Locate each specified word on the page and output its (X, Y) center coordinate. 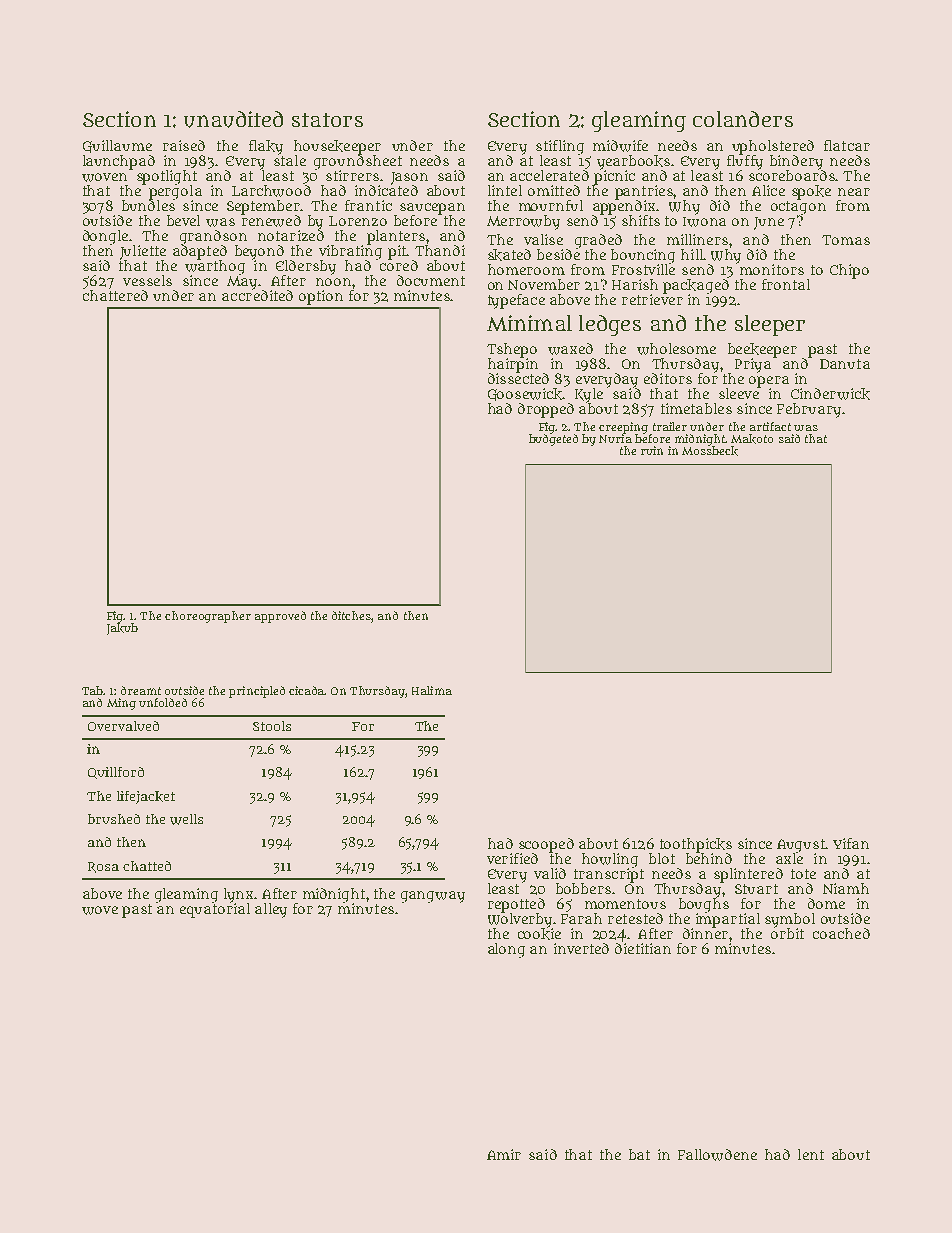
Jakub (122, 629)
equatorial (215, 910)
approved (280, 617)
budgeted (553, 440)
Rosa (103, 867)
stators (327, 120)
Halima (432, 690)
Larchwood (271, 191)
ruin (652, 450)
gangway (433, 897)
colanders (743, 119)
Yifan (851, 843)
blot (662, 858)
